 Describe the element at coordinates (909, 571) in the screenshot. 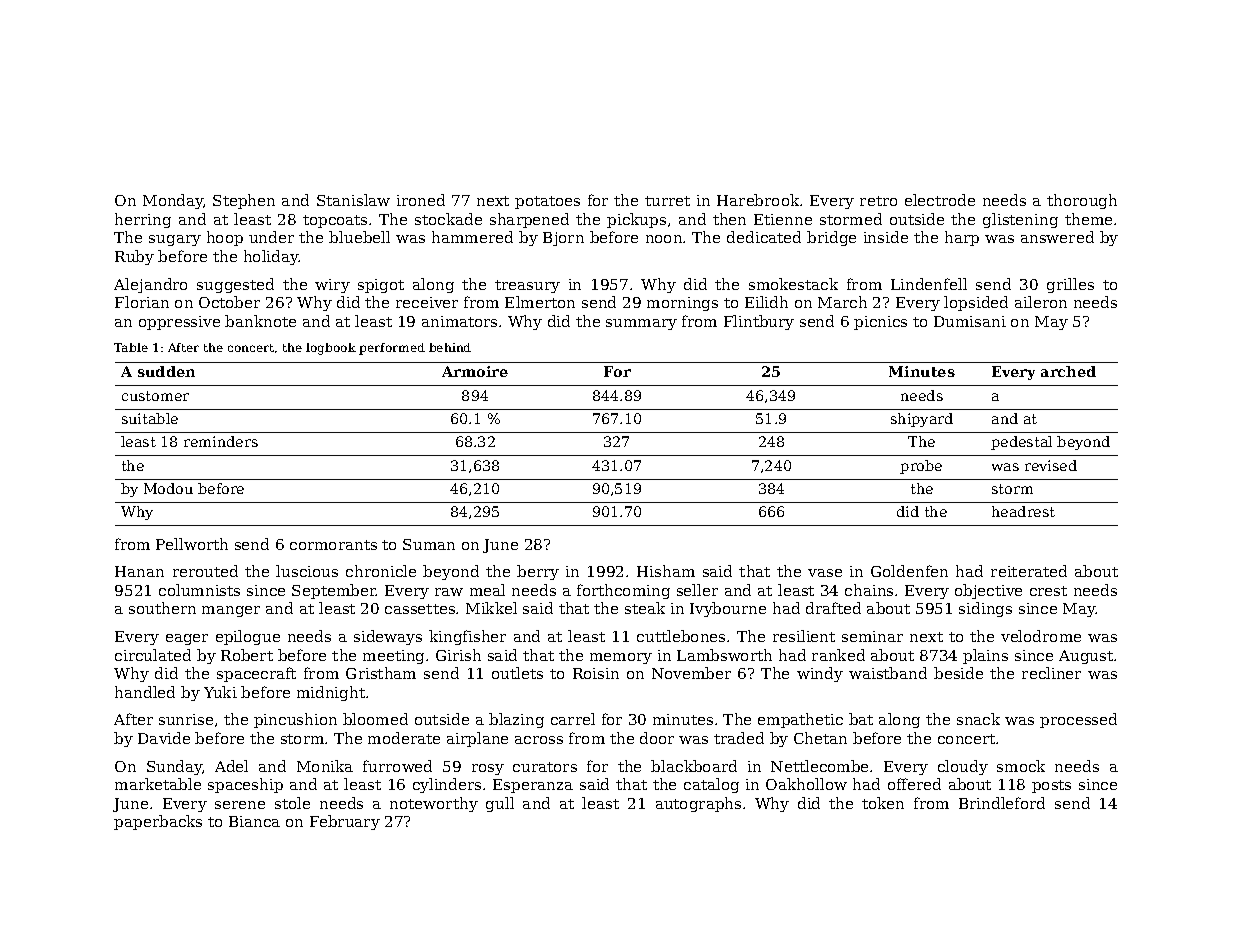

I see `Goldenfen` at that location.
